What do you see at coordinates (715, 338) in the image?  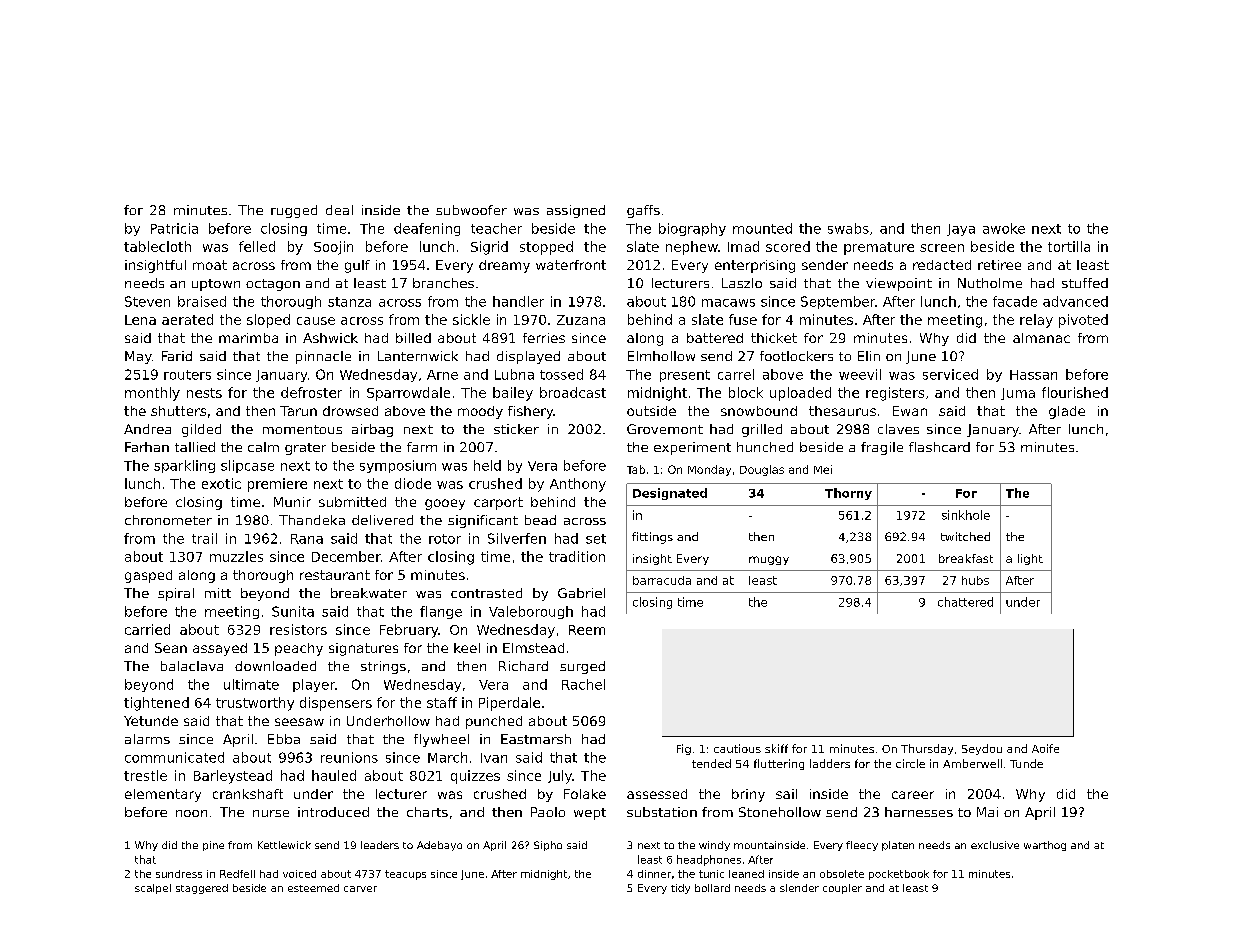 I see `battered` at bounding box center [715, 338].
